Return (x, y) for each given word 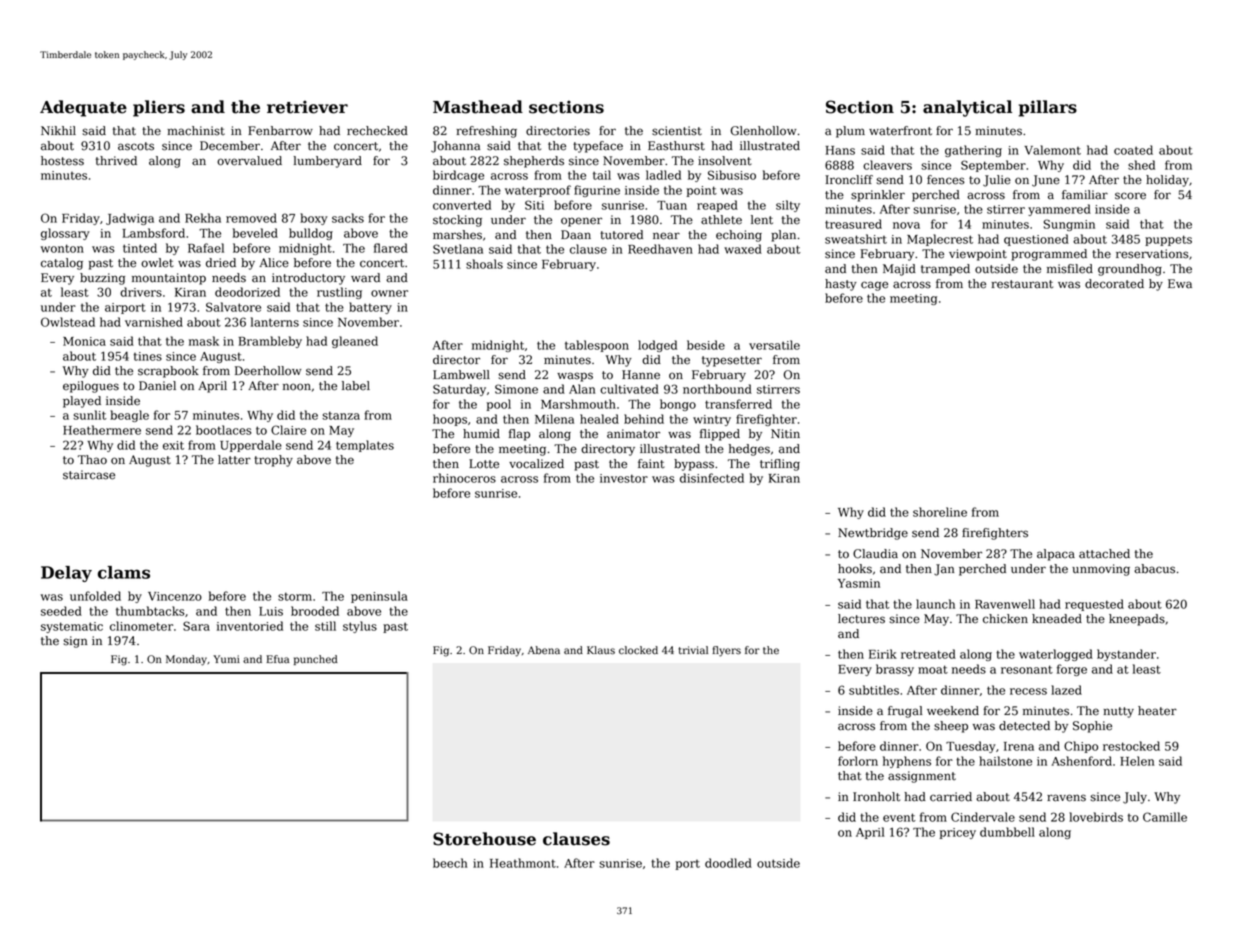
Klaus (601, 650)
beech (450, 863)
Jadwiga (130, 219)
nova (906, 225)
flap (519, 435)
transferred (738, 404)
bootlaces (223, 430)
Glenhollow (764, 131)
